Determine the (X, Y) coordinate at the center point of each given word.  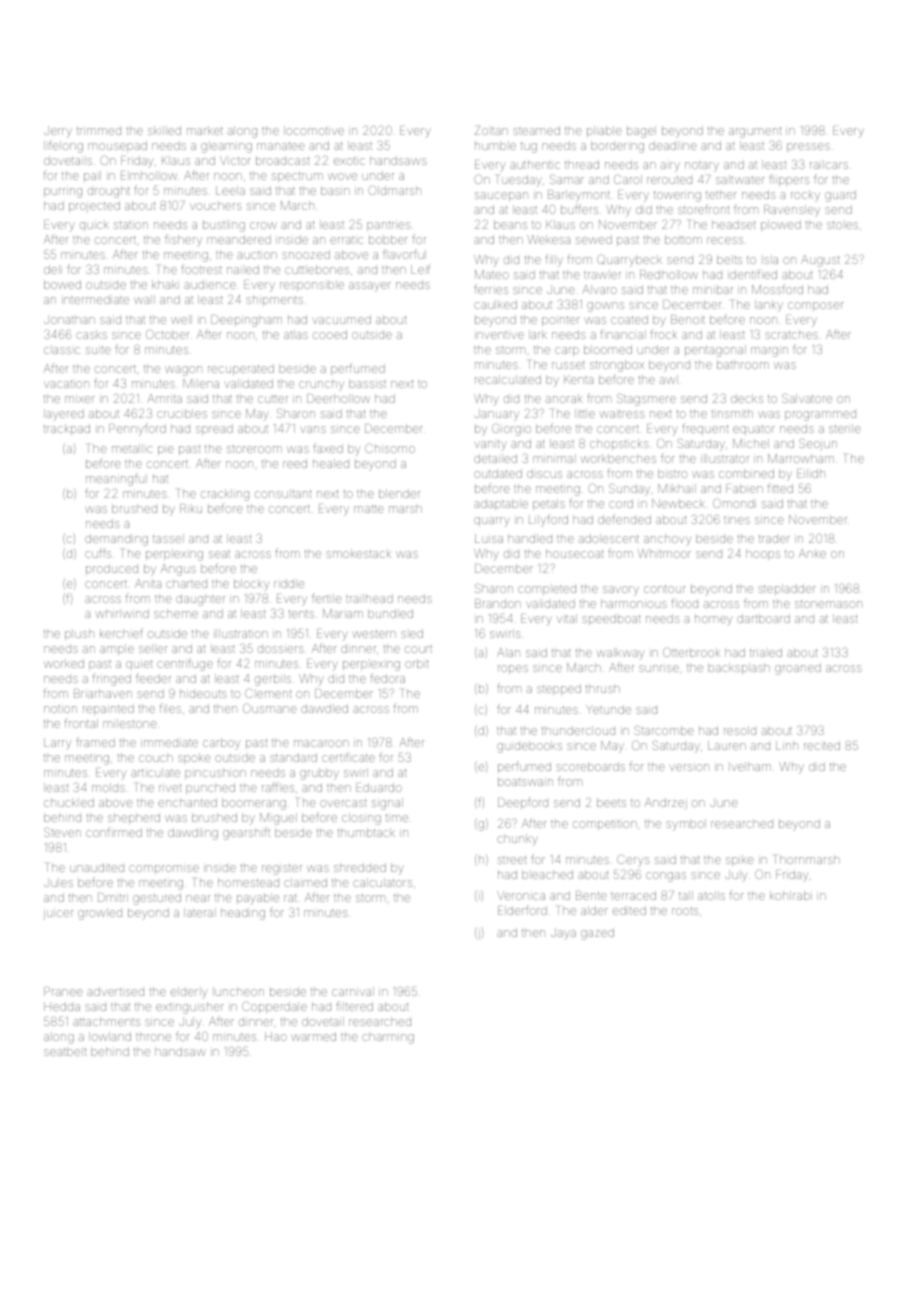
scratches (791, 334)
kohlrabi (791, 895)
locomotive (314, 130)
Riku (191, 508)
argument (755, 132)
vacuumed (341, 319)
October (167, 334)
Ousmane (270, 708)
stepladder (787, 589)
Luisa (489, 538)
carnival (353, 991)
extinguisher (190, 1008)
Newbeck (678, 503)
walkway (620, 654)
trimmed (99, 130)
